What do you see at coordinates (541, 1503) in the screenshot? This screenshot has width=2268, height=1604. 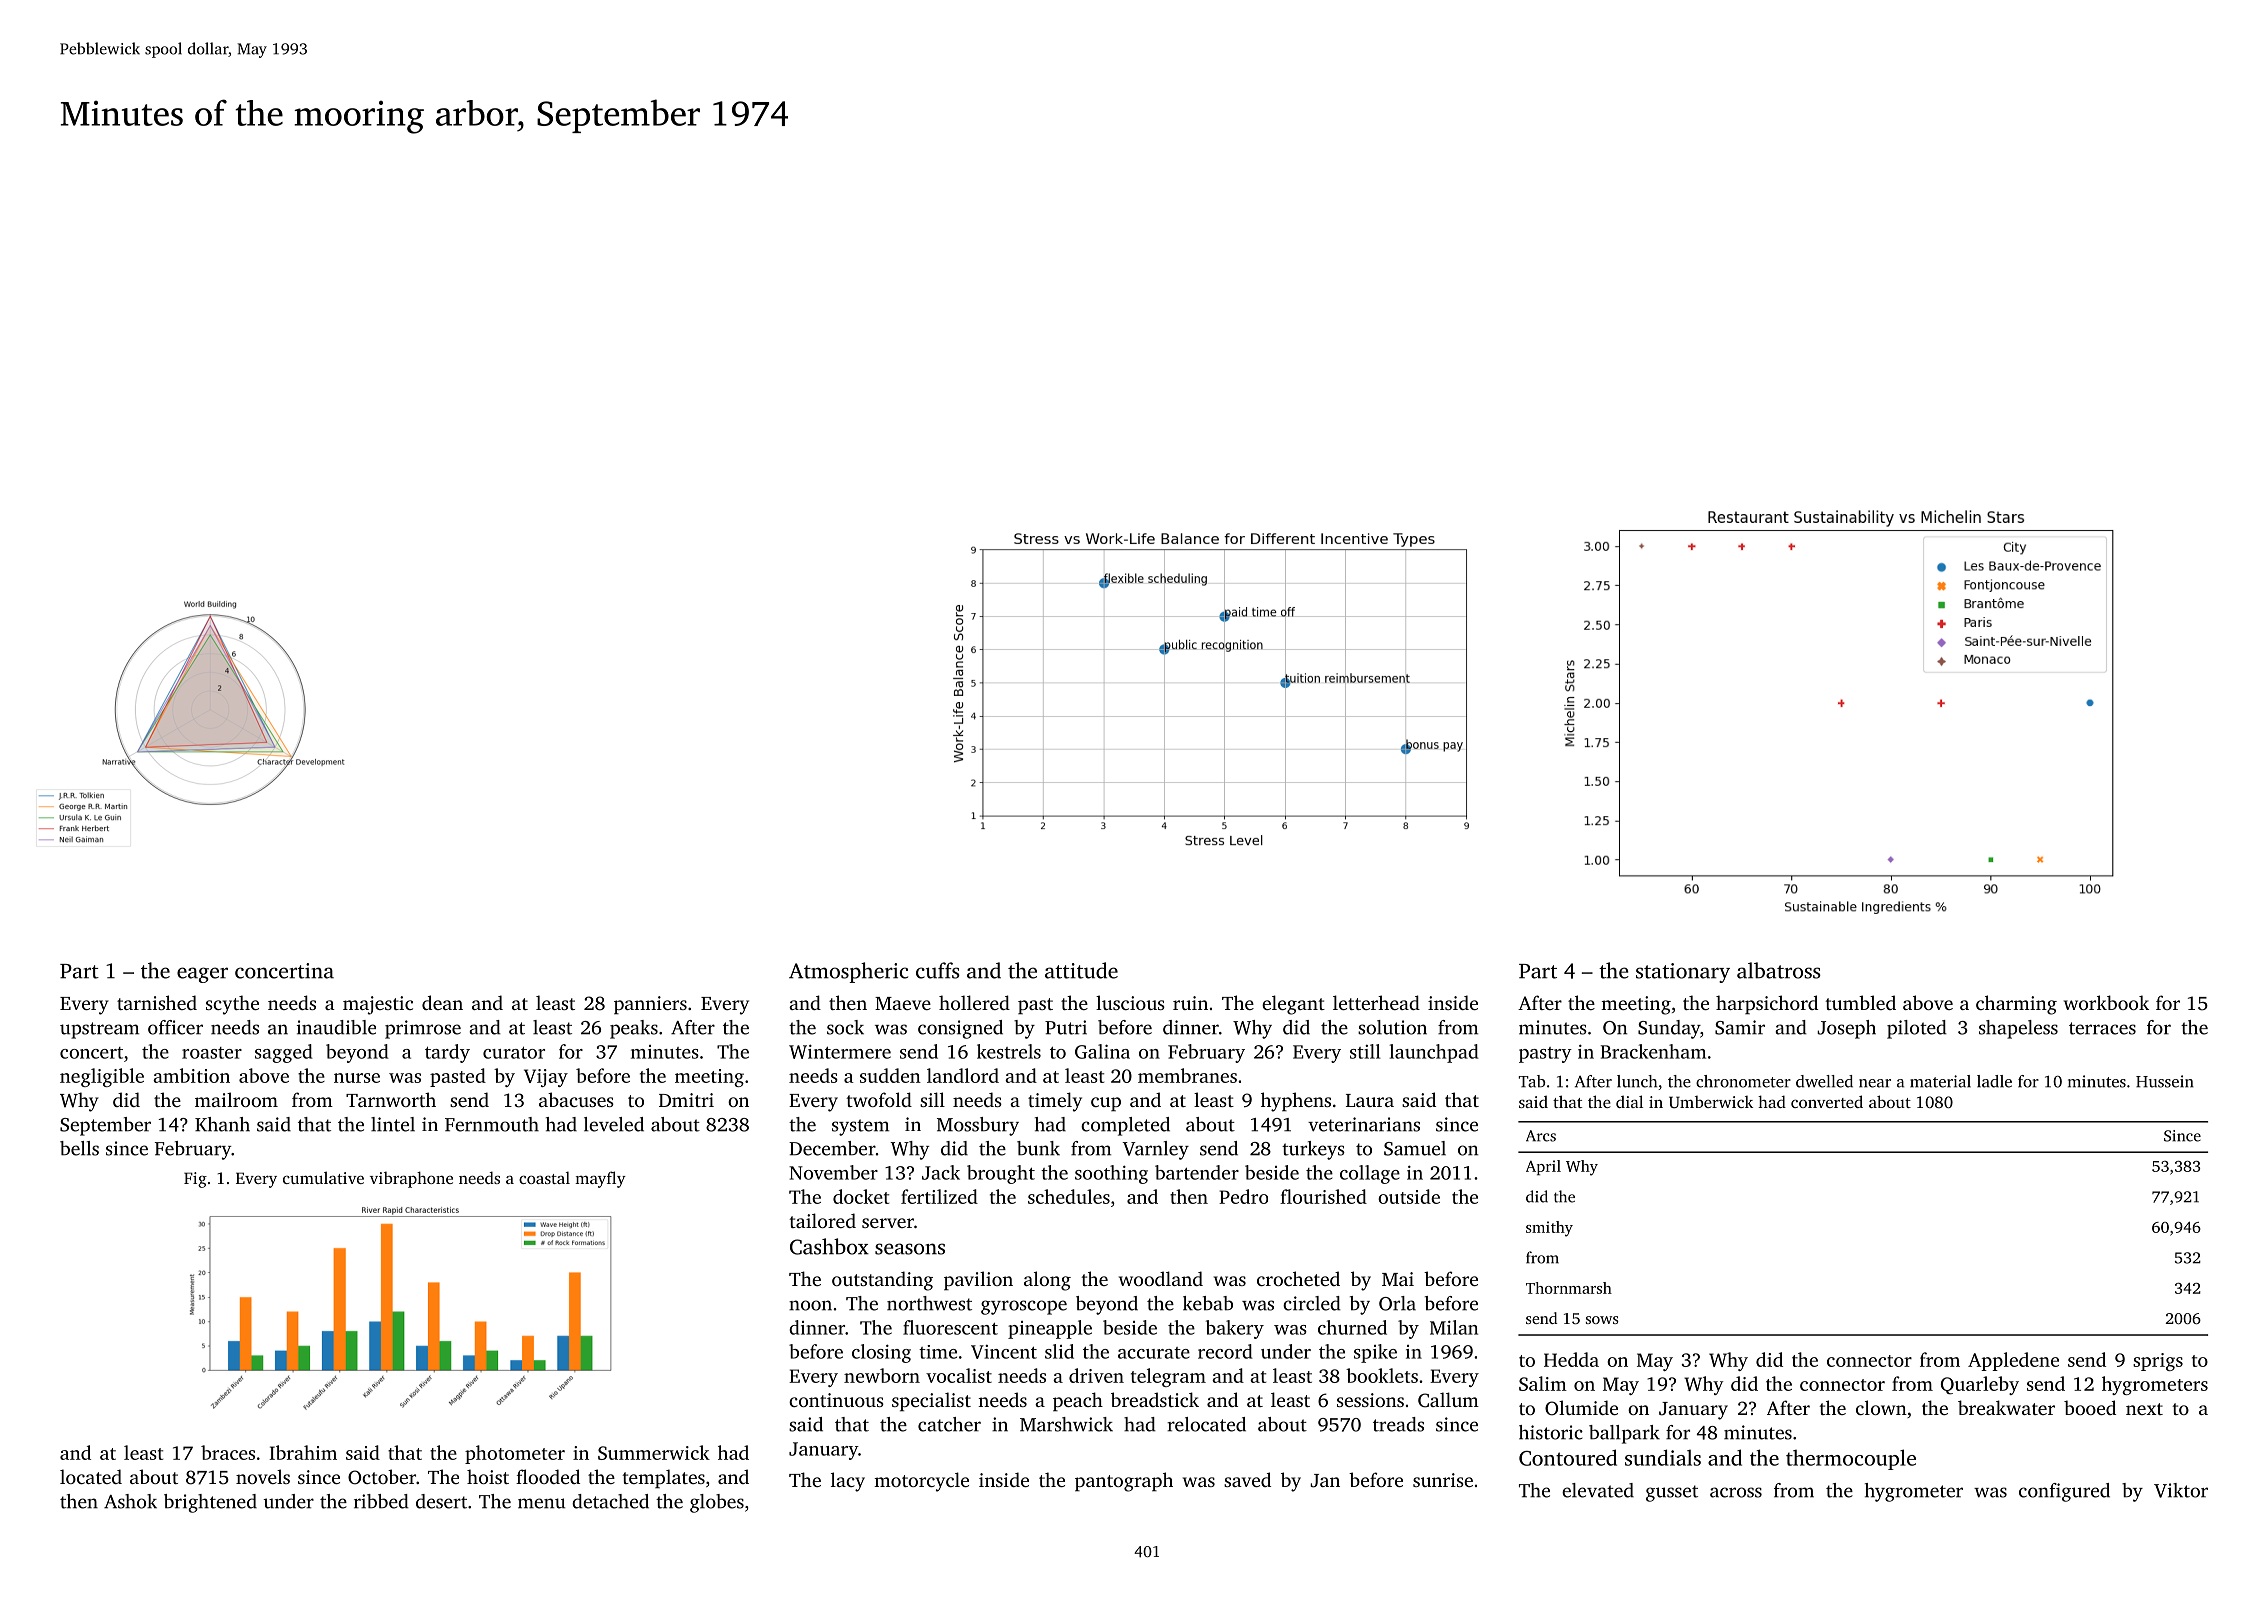 I see `menu` at bounding box center [541, 1503].
